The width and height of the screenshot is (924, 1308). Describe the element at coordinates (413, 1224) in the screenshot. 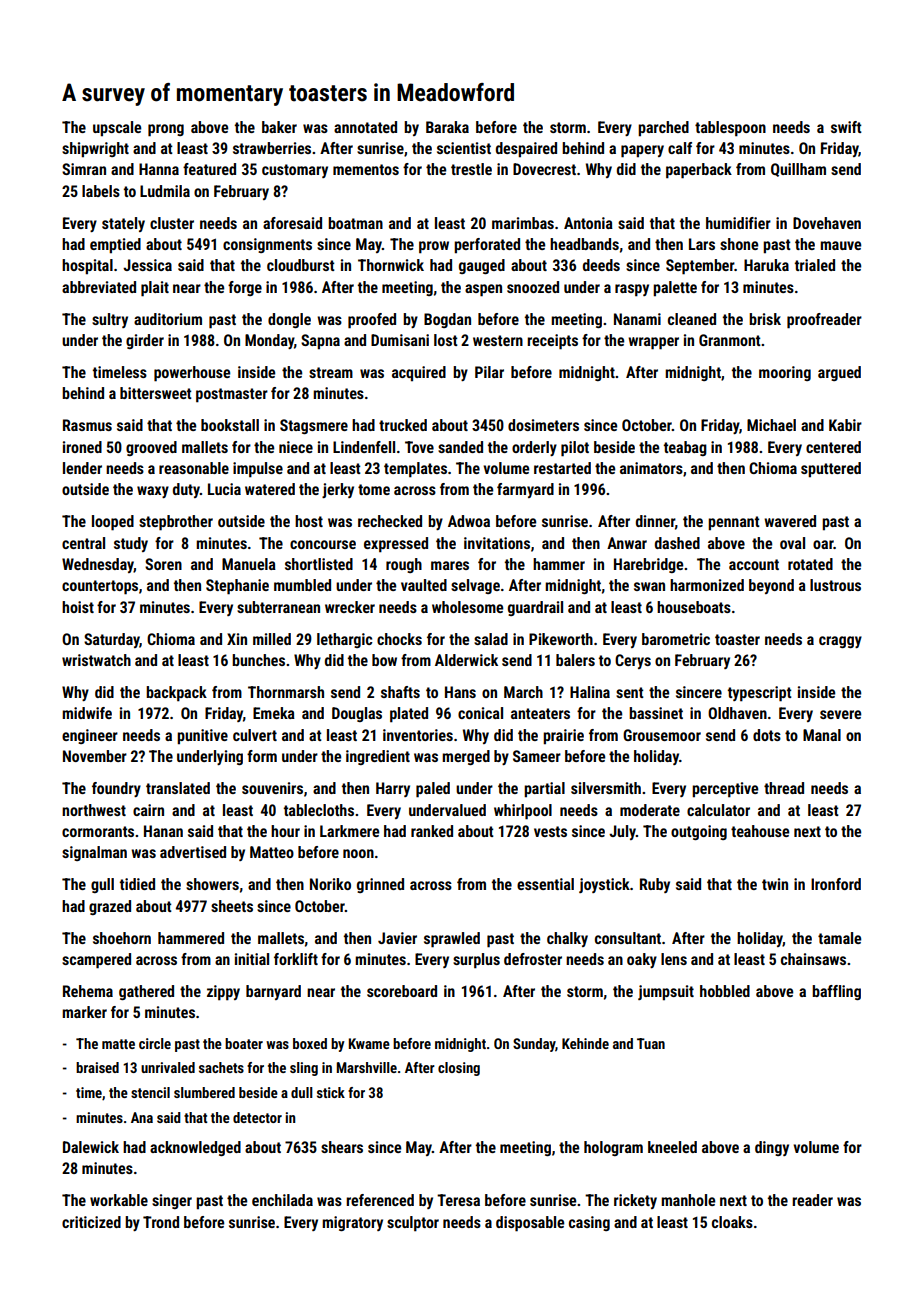

I see `sculptor` at that location.
